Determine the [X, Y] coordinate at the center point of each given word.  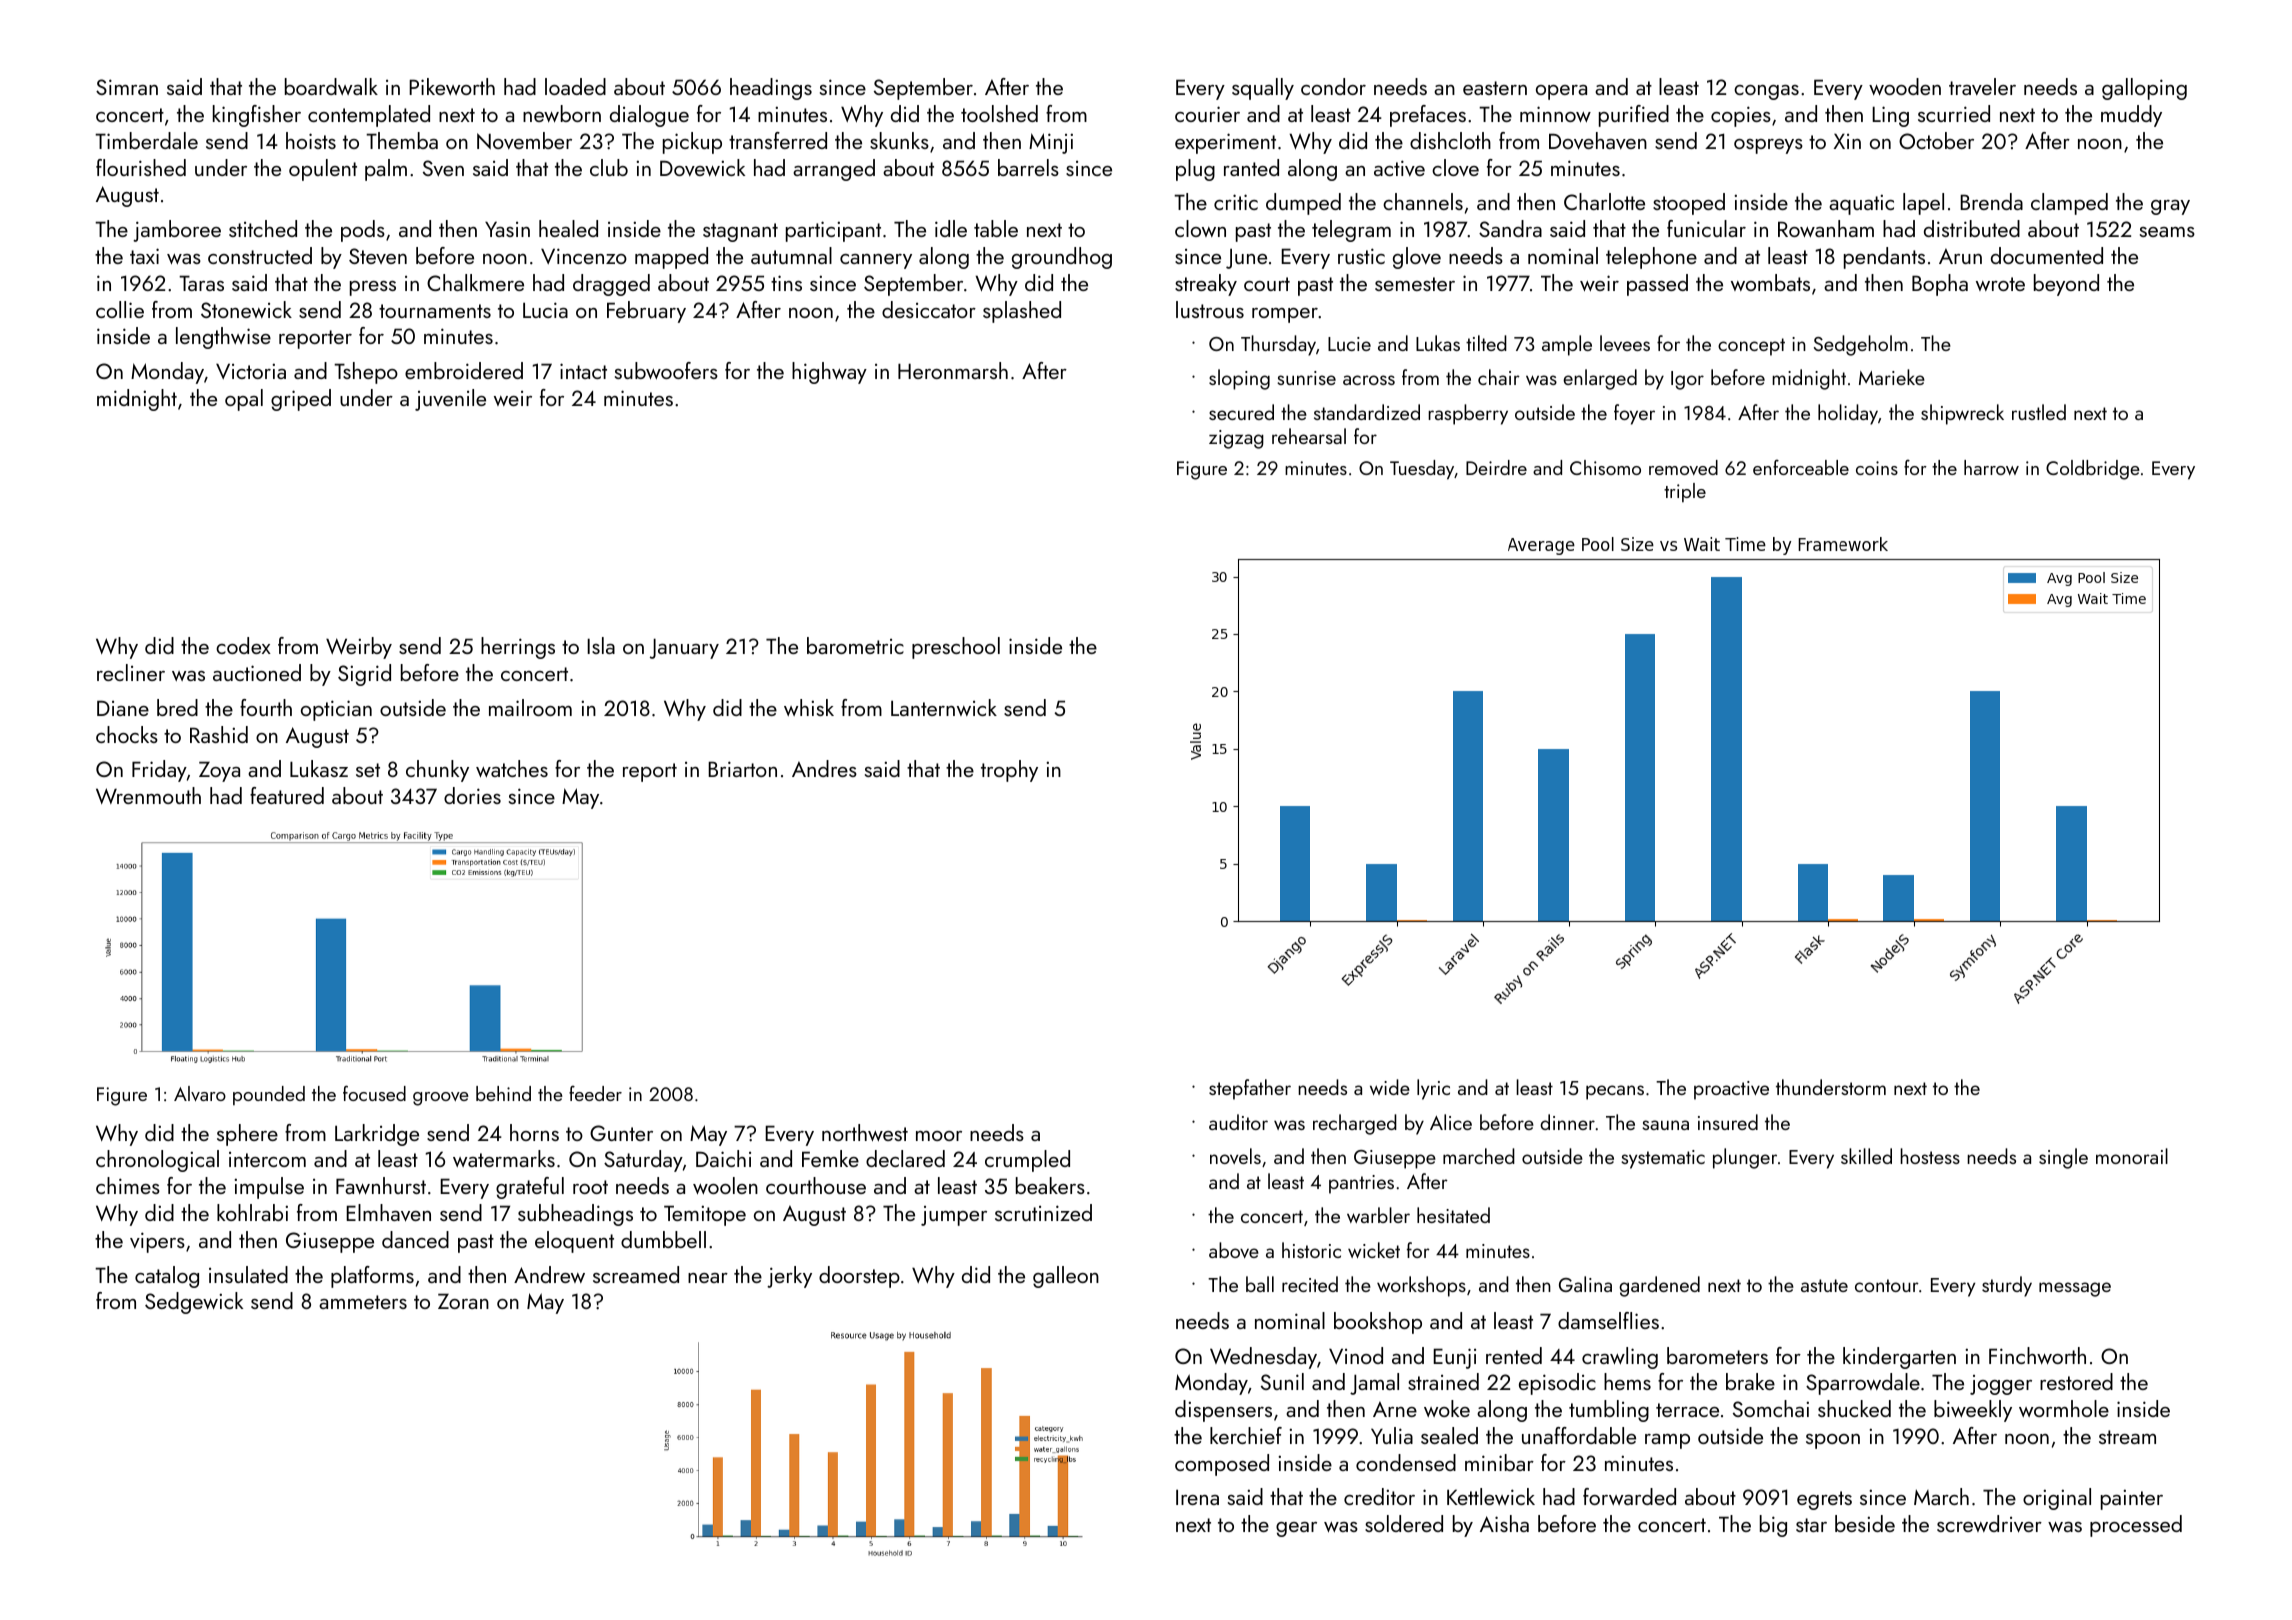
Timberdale [146, 140]
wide [1390, 1087]
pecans [1615, 1092]
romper [1285, 315]
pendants [1884, 258]
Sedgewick [194, 1303]
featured [287, 795]
